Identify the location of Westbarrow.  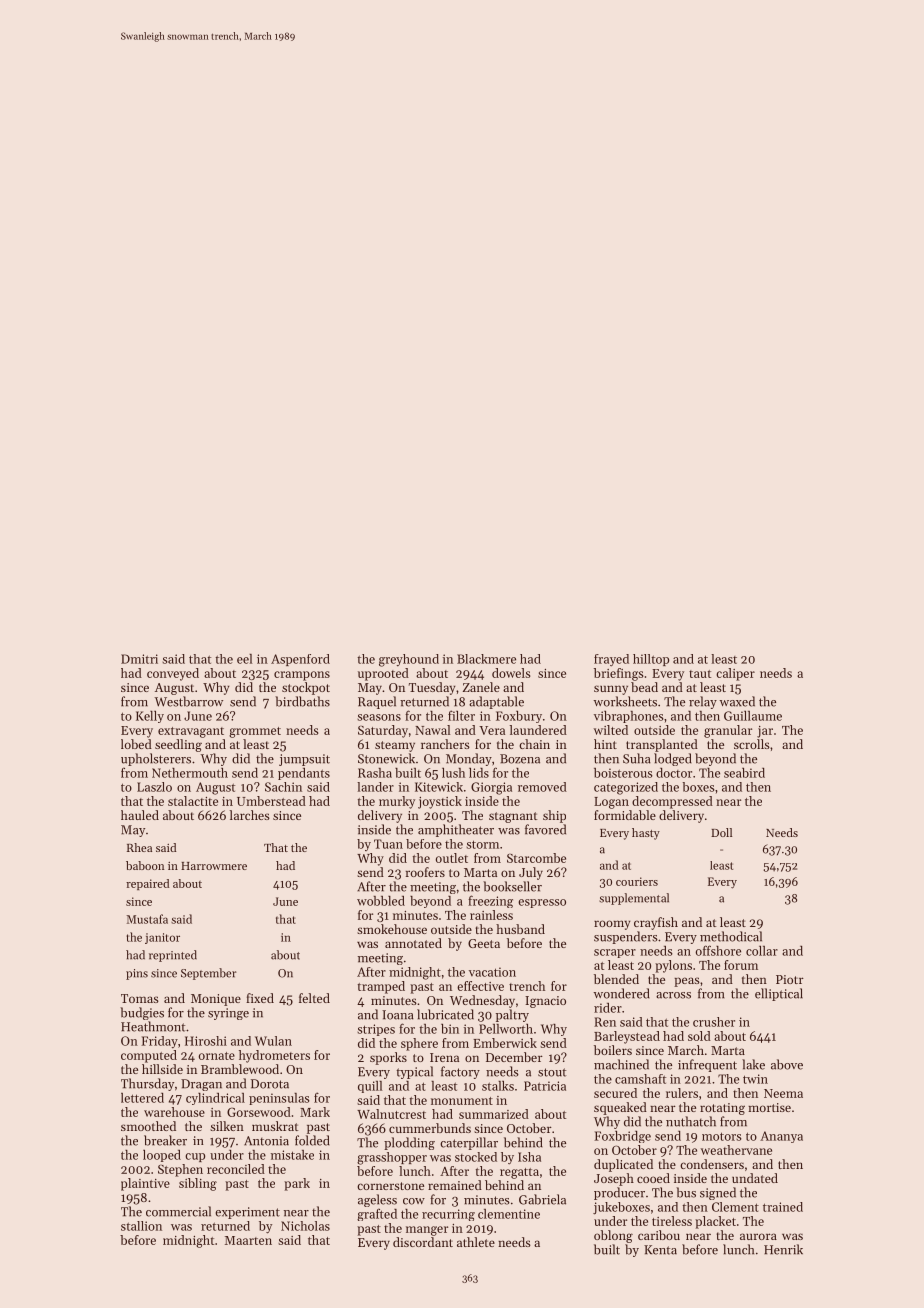
(188, 701).
